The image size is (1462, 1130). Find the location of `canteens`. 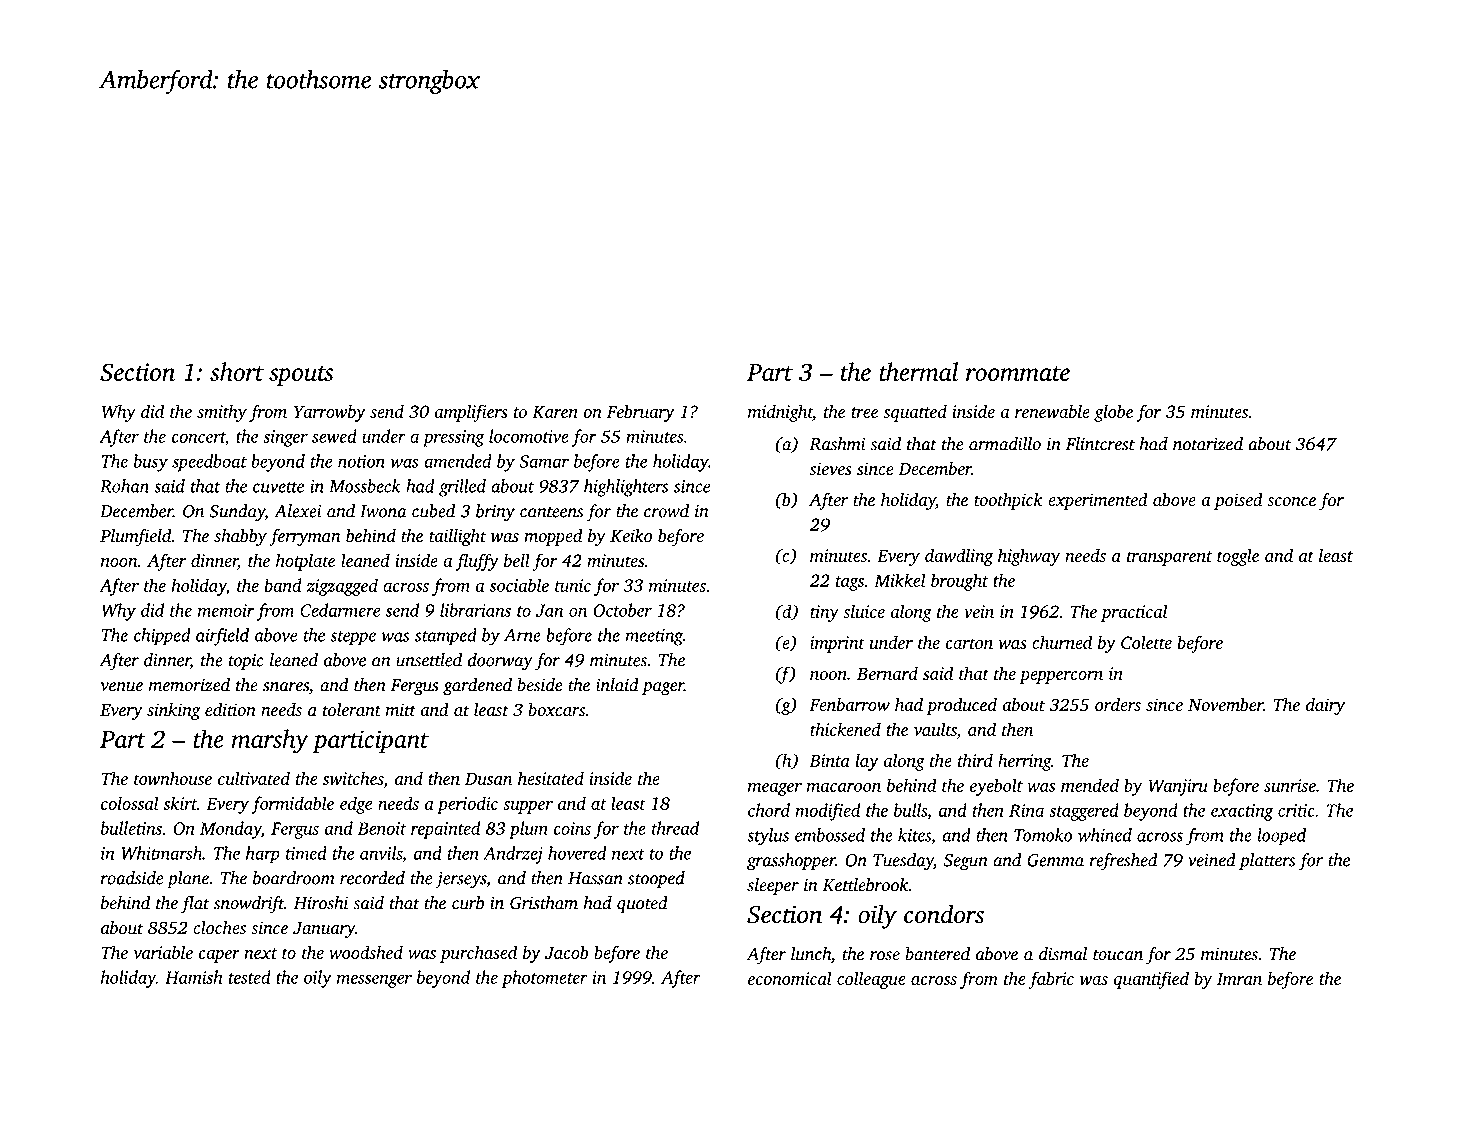

canteens is located at coordinates (551, 512).
